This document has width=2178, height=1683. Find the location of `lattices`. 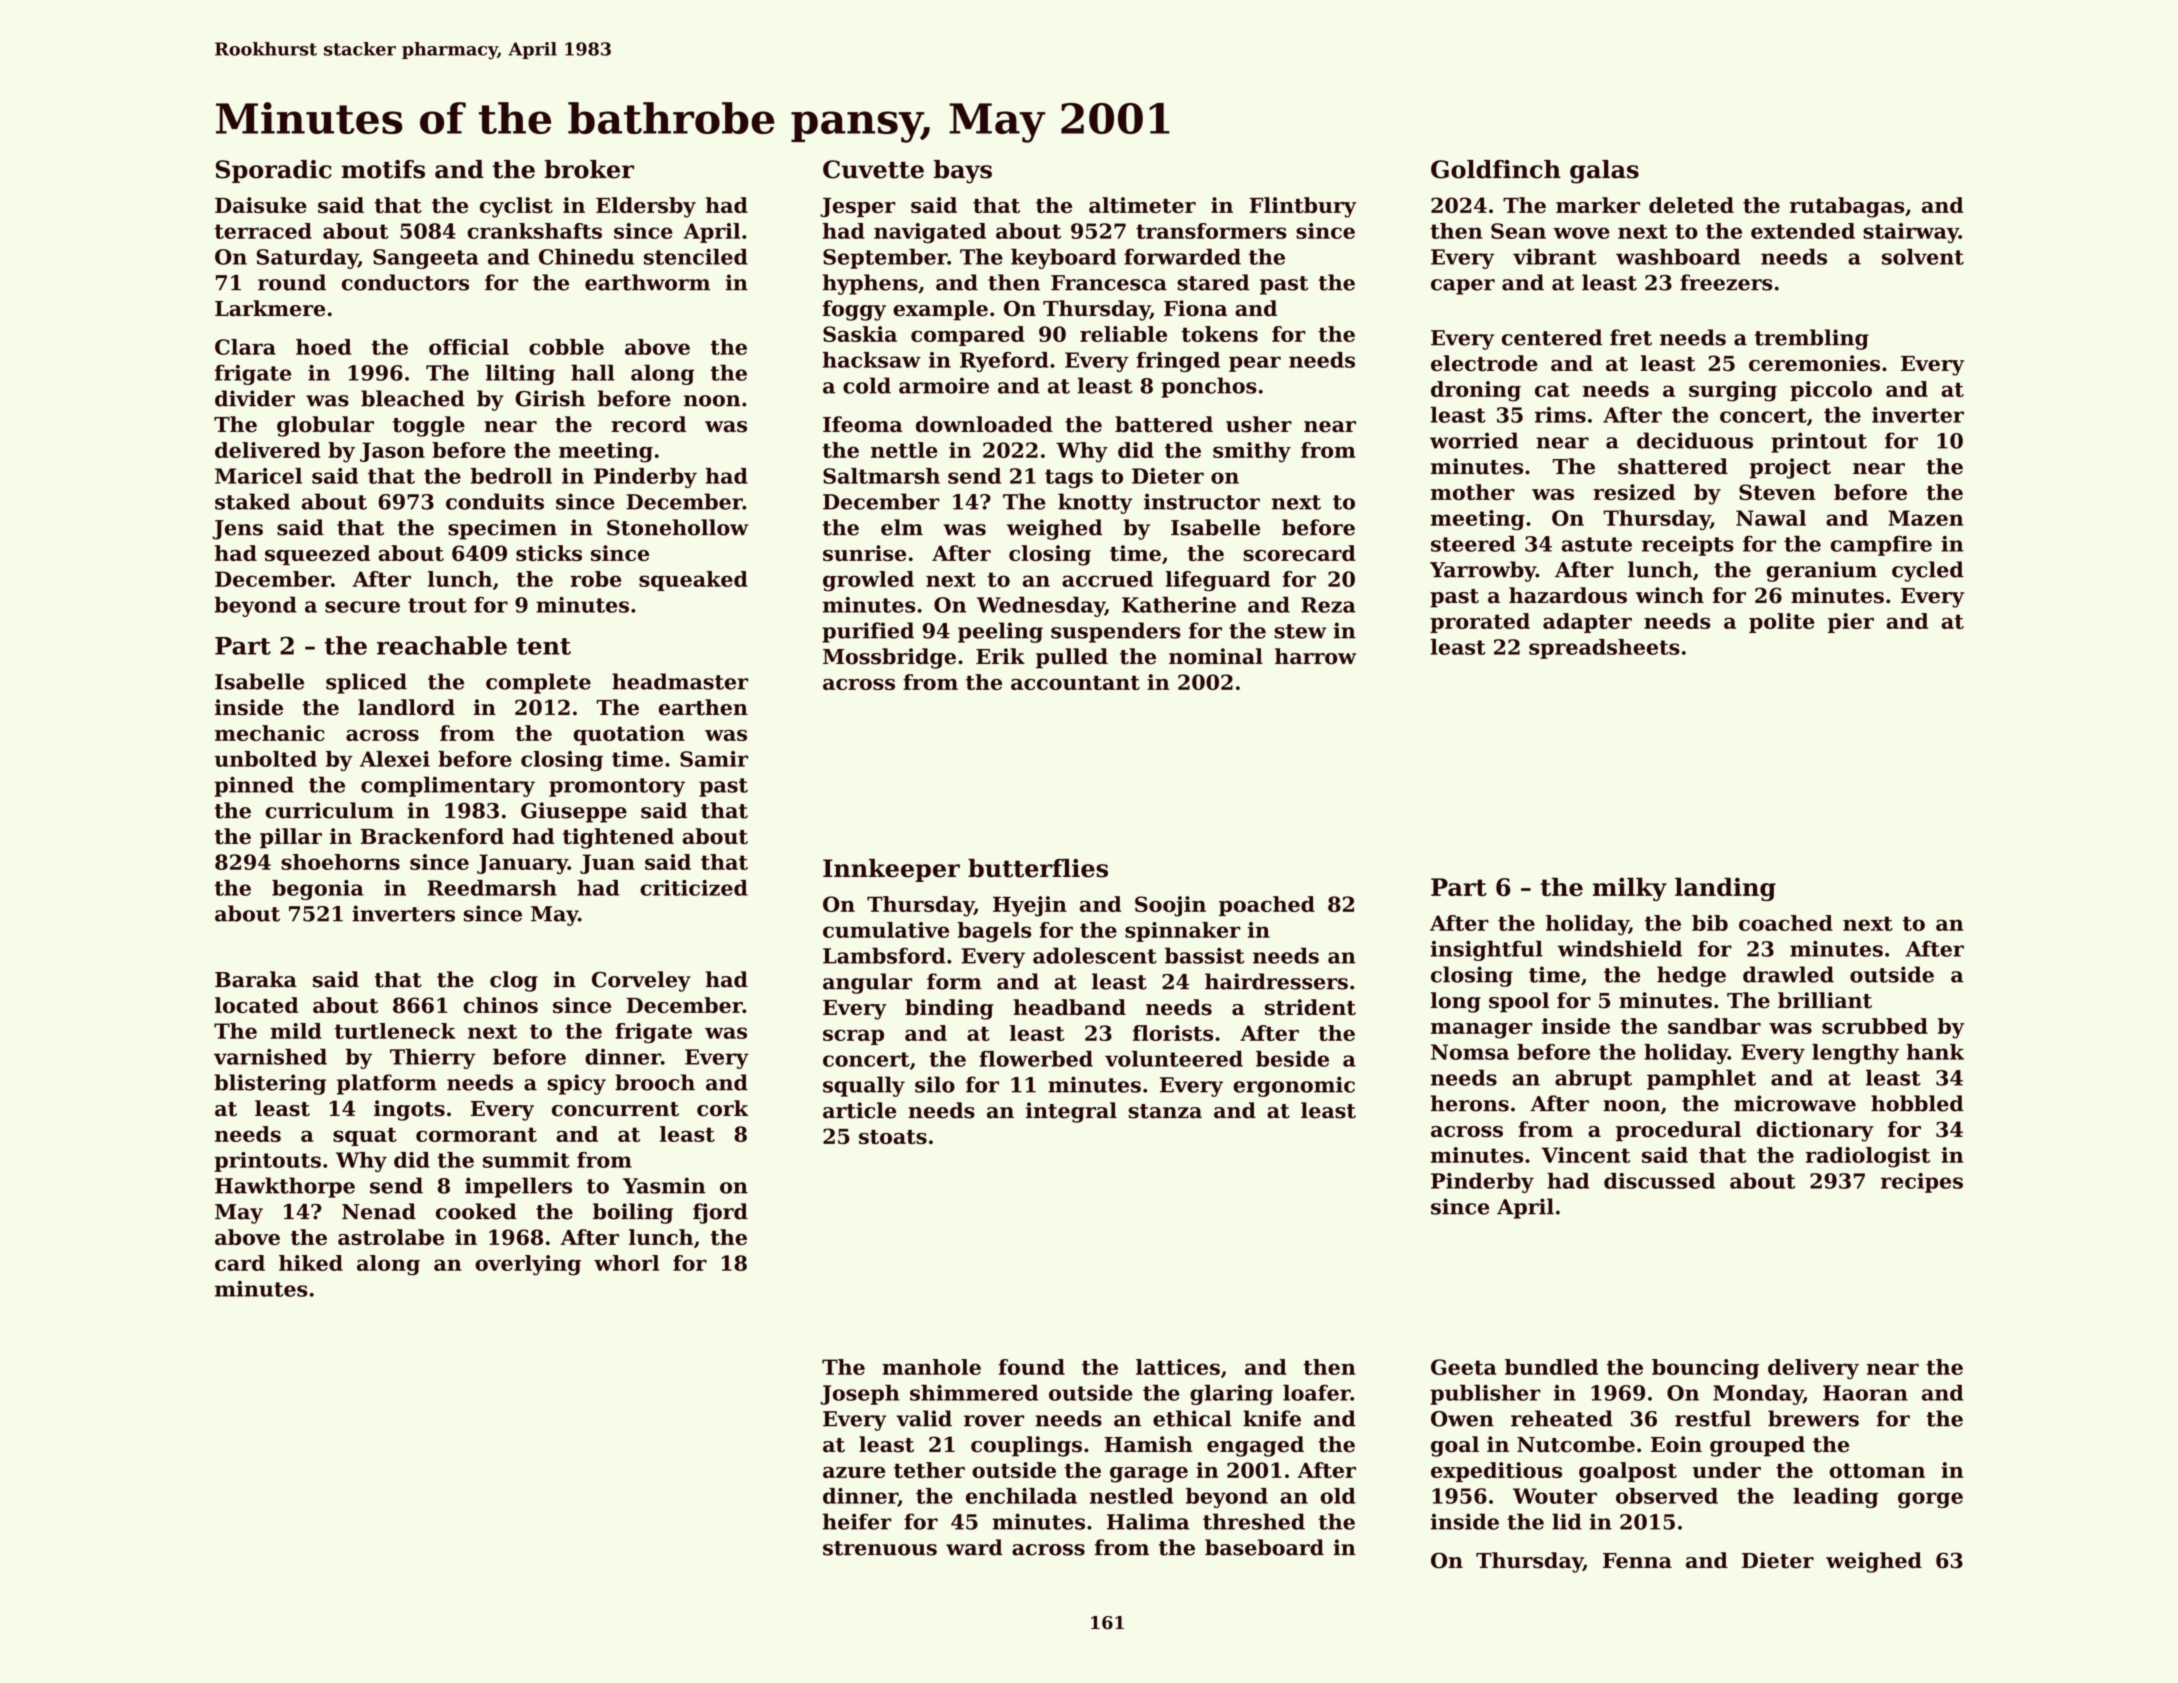

lattices is located at coordinates (1178, 1367).
